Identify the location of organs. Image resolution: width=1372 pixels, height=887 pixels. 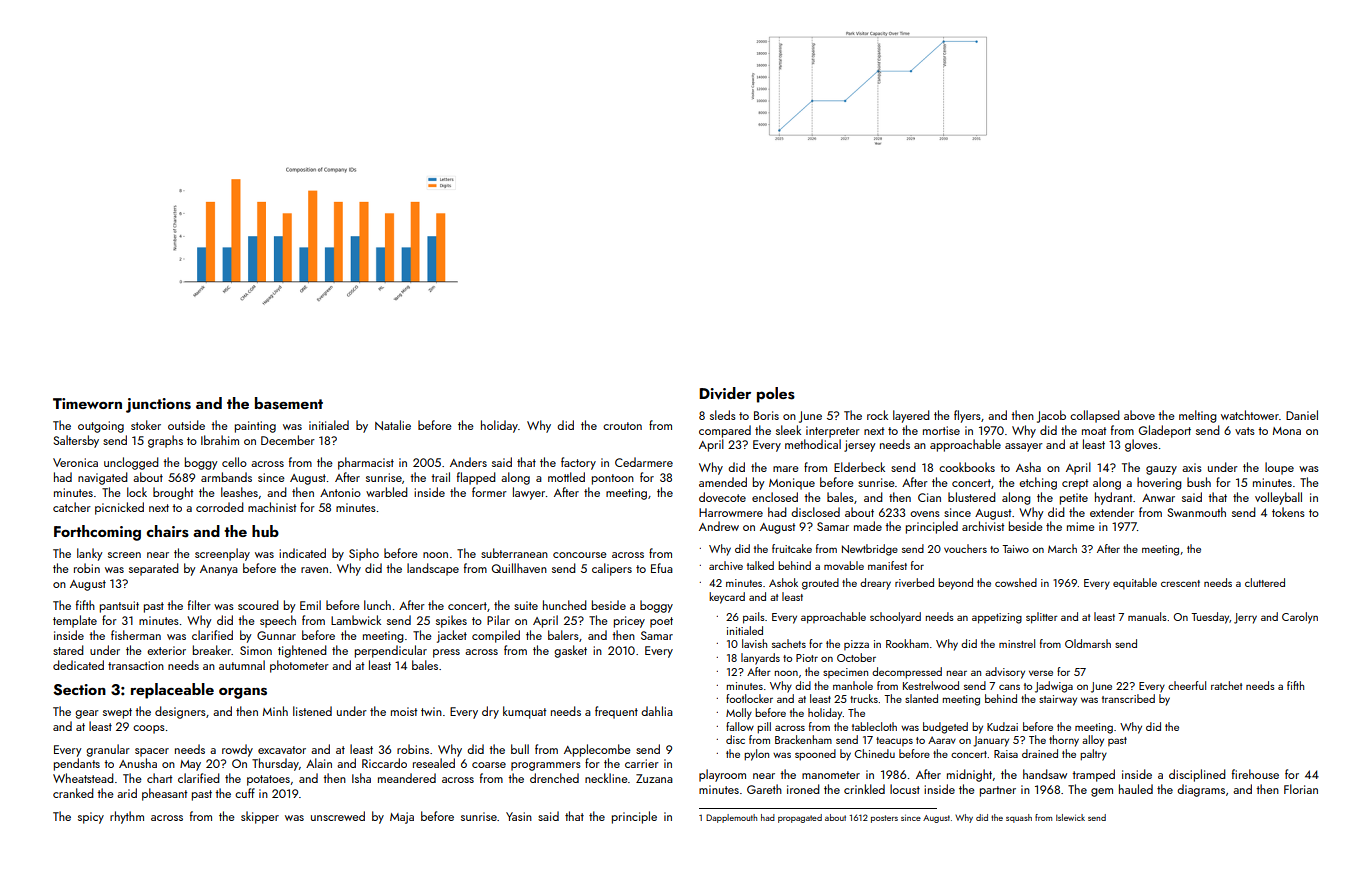
(243, 693).
